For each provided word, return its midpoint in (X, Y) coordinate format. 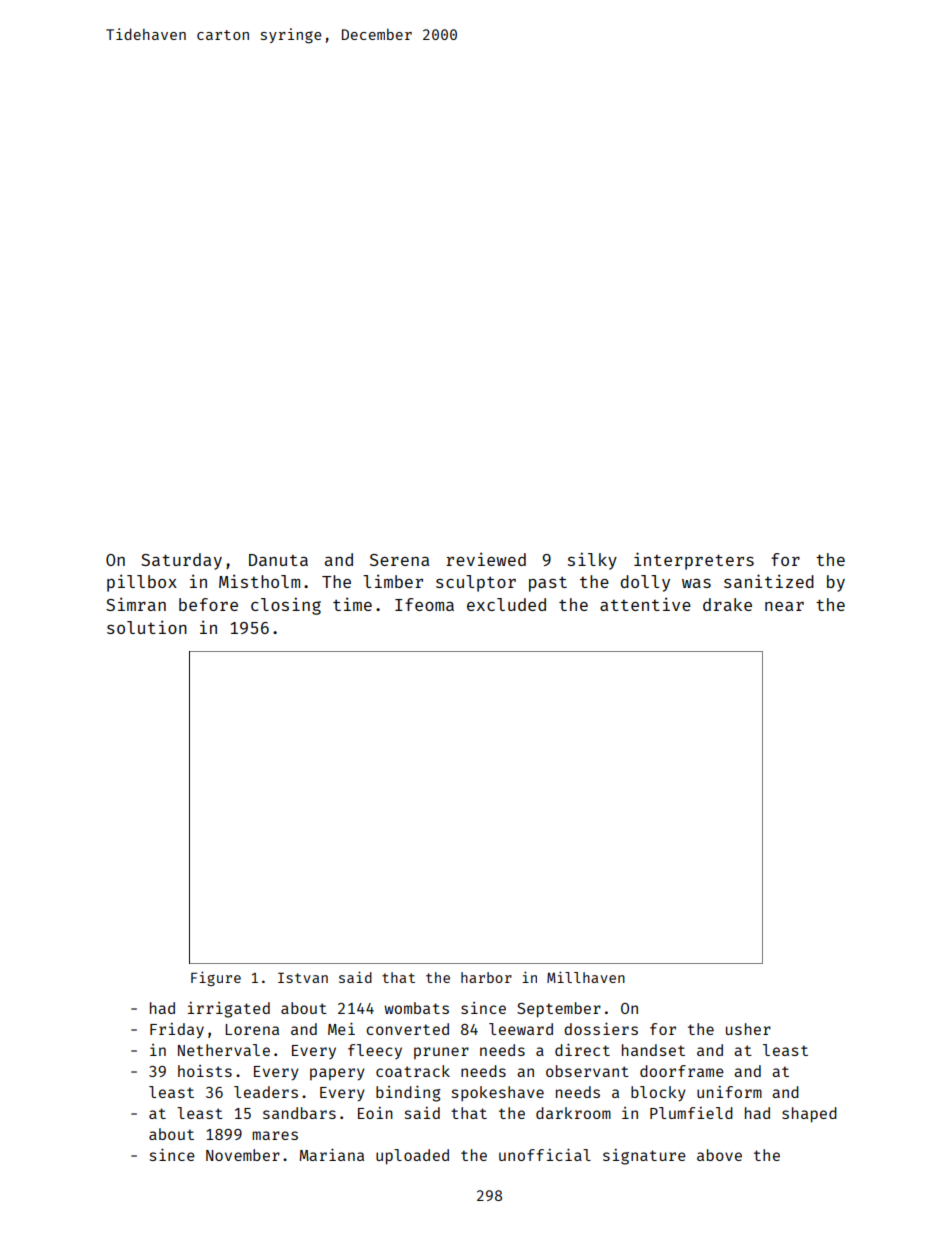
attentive (645, 604)
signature (644, 1157)
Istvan (303, 977)
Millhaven (586, 977)
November (243, 1155)
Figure (216, 978)
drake (727, 604)
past (548, 584)
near (784, 606)
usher (748, 1029)
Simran (136, 604)
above (719, 1155)
